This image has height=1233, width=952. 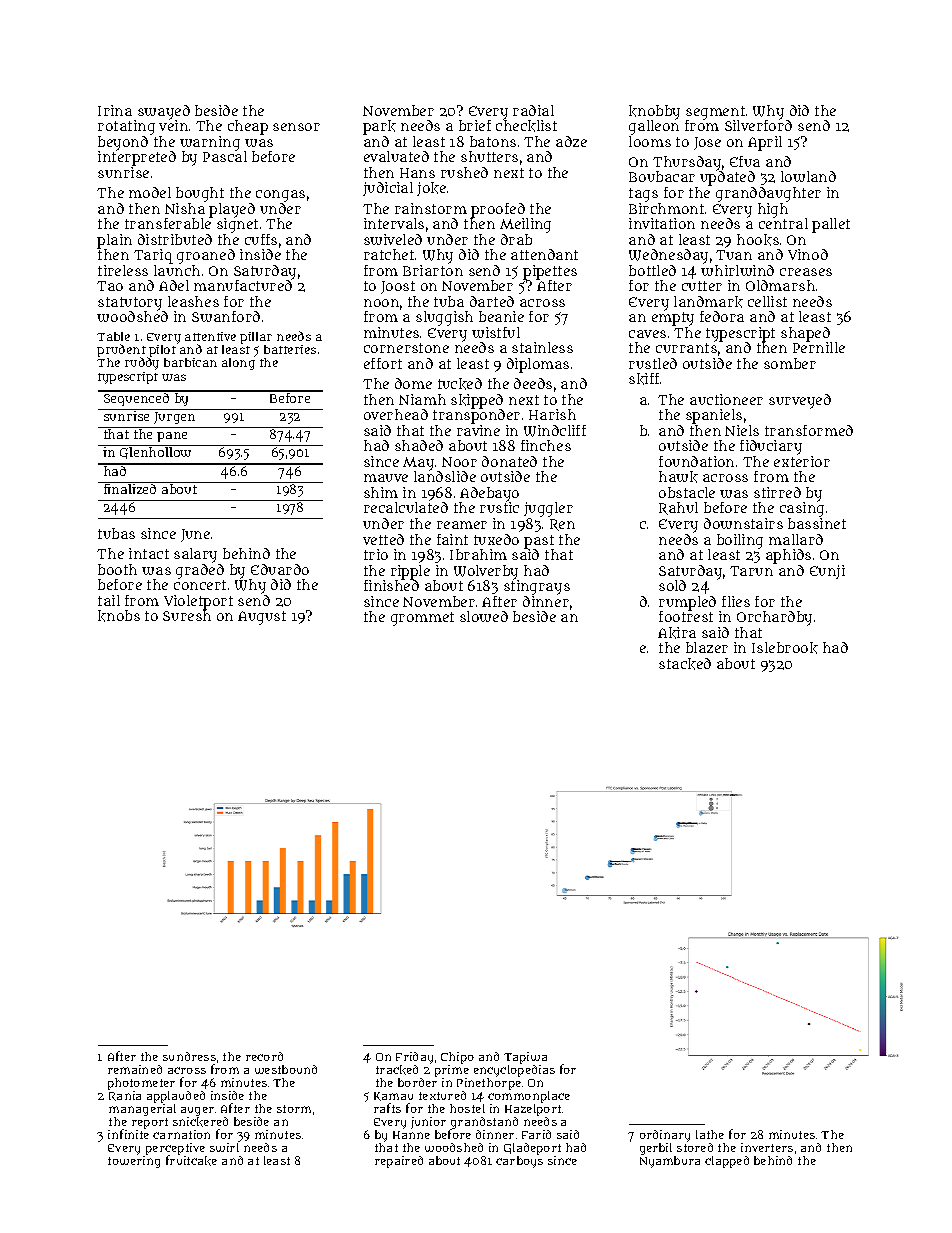 I want to click on Akira, so click(x=677, y=633).
